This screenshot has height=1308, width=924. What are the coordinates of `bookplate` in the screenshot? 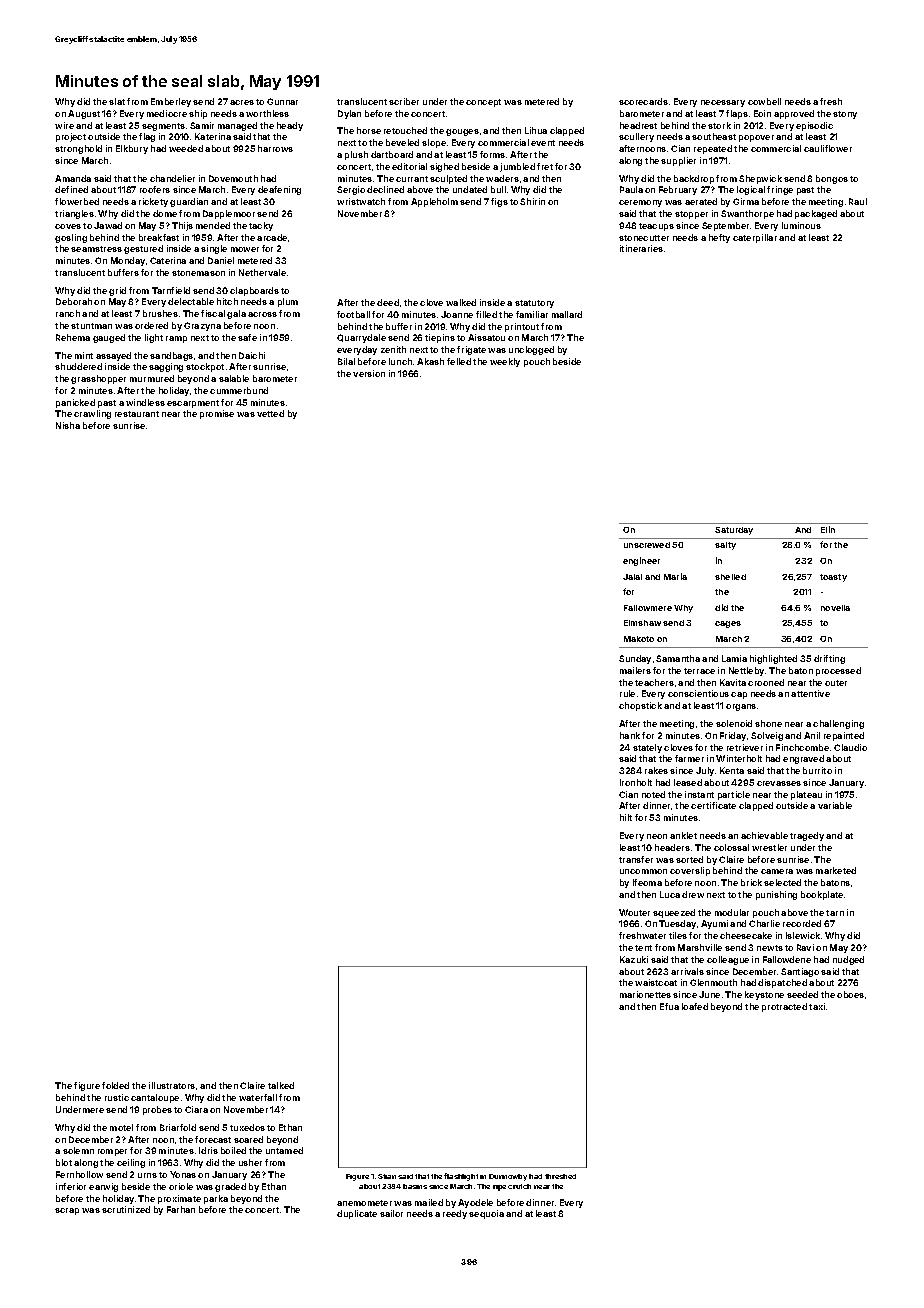 It's located at (822, 895).
